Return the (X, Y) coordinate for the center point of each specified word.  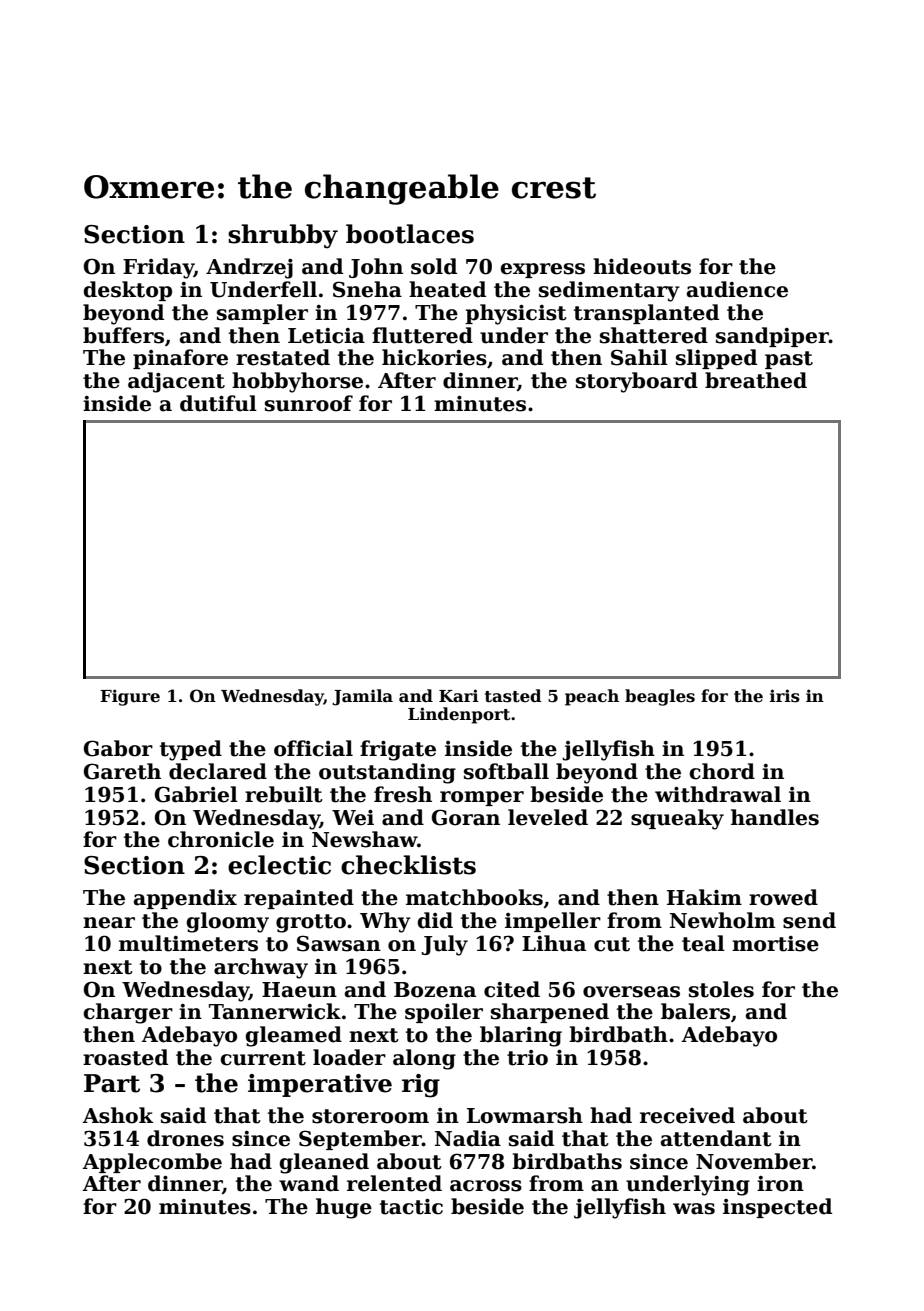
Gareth (122, 771)
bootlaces (410, 234)
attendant (716, 1138)
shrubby (283, 236)
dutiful (218, 403)
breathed (756, 380)
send (809, 920)
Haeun (299, 990)
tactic (411, 1207)
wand (309, 1183)
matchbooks (474, 897)
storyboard (637, 382)
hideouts (642, 266)
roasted (125, 1057)
